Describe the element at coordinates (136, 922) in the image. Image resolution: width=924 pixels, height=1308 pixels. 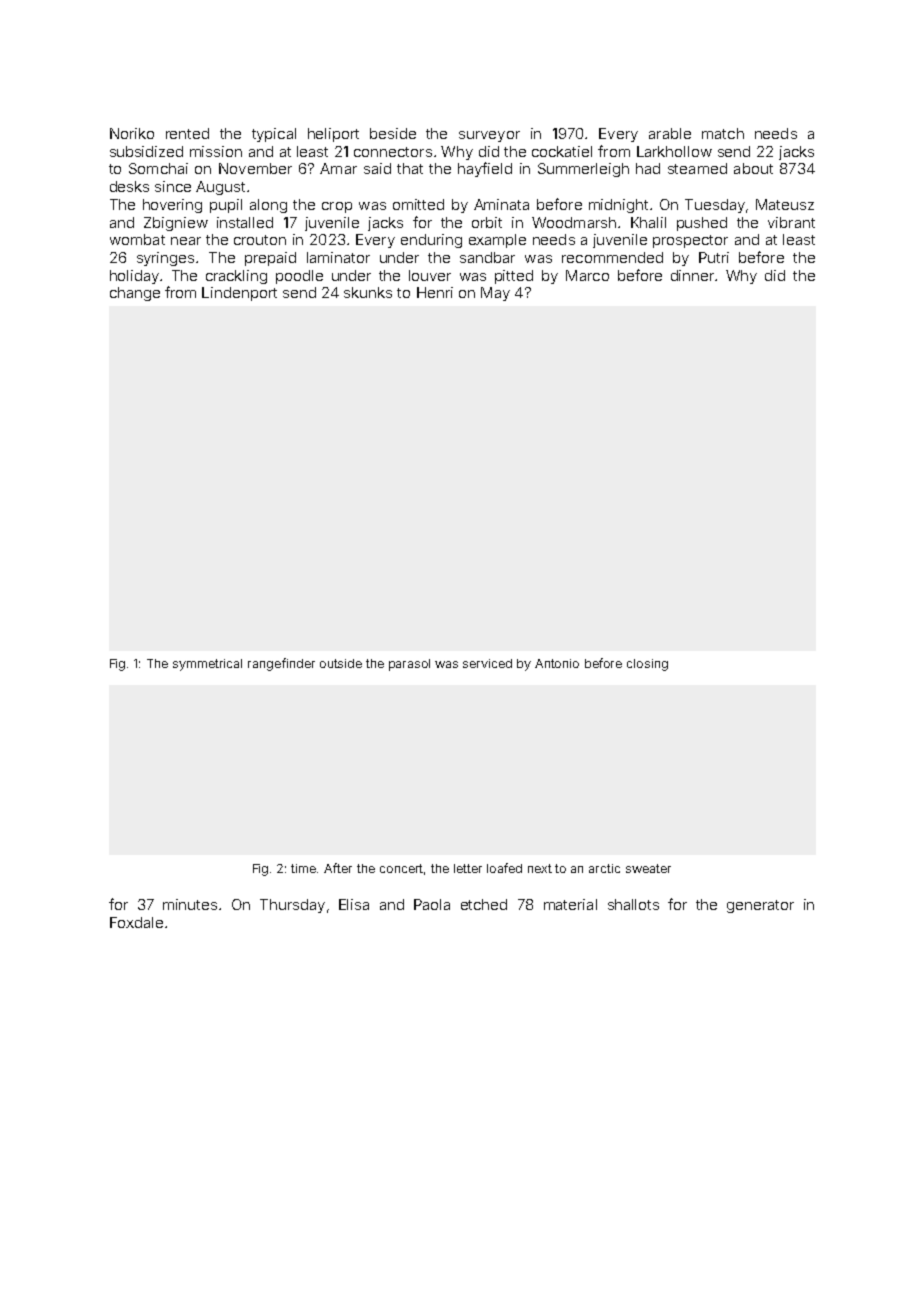
I see `Foxdale` at that location.
